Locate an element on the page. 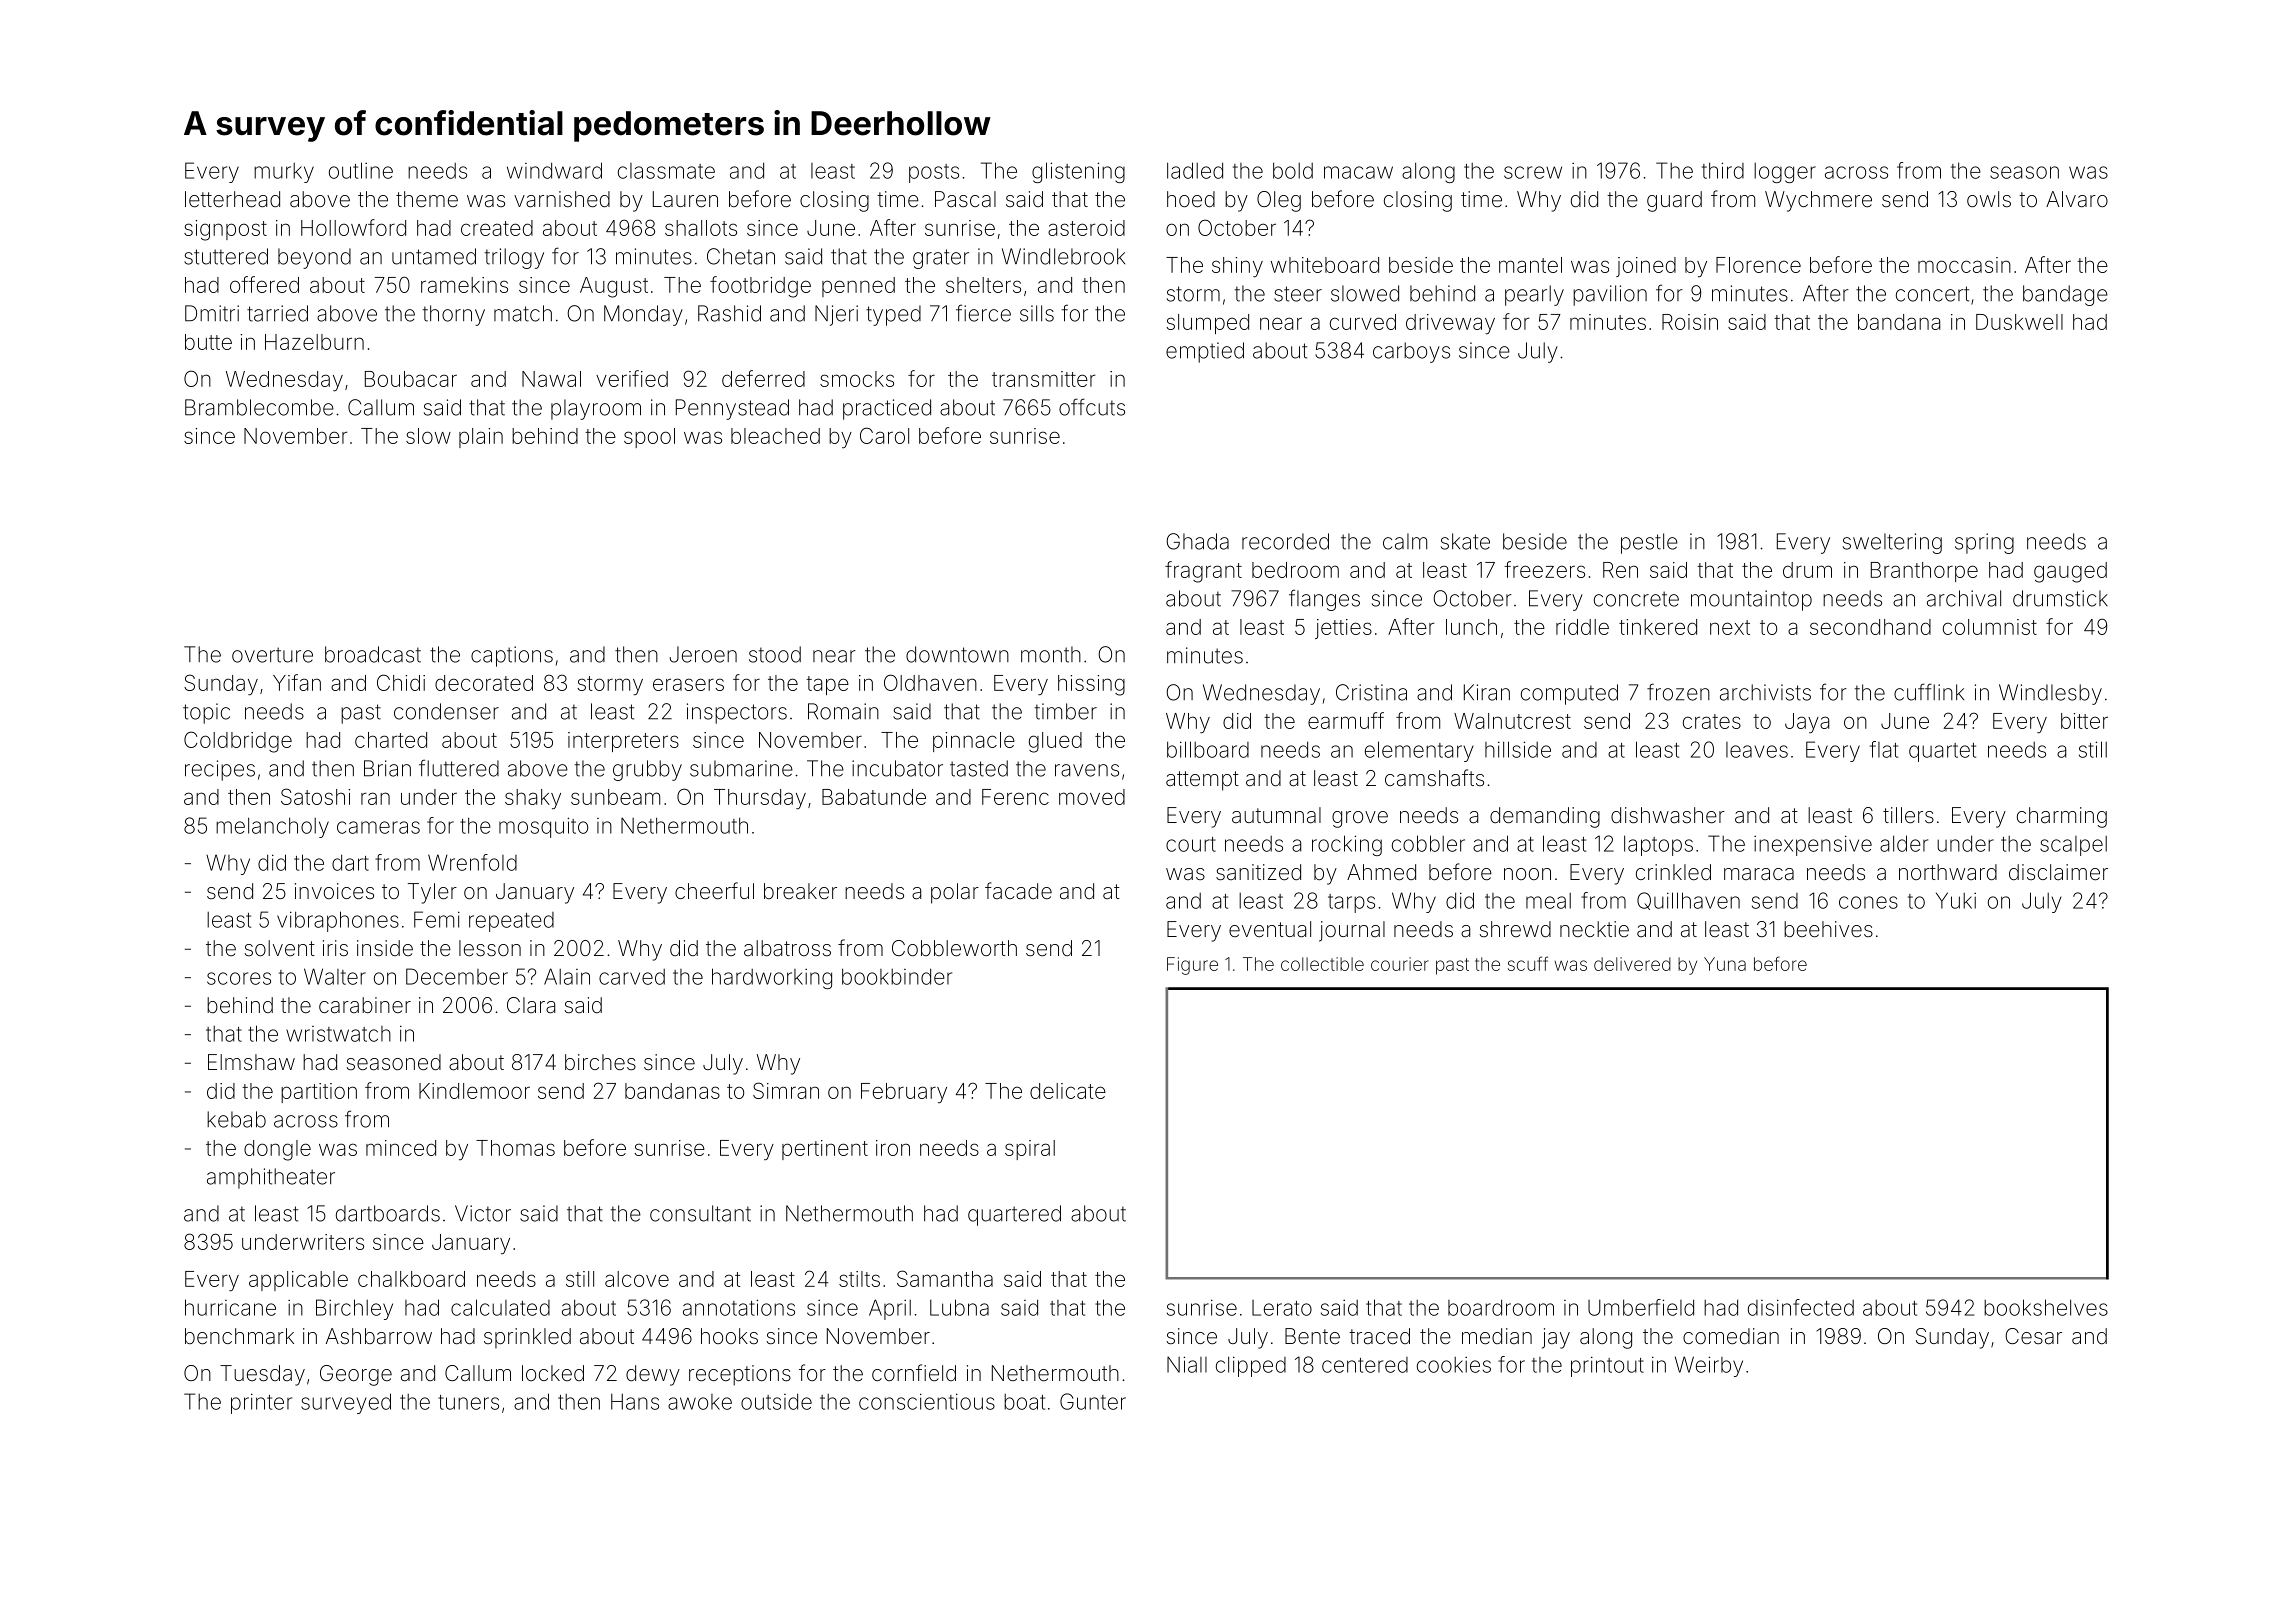  Umberfield is located at coordinates (1641, 1307).
